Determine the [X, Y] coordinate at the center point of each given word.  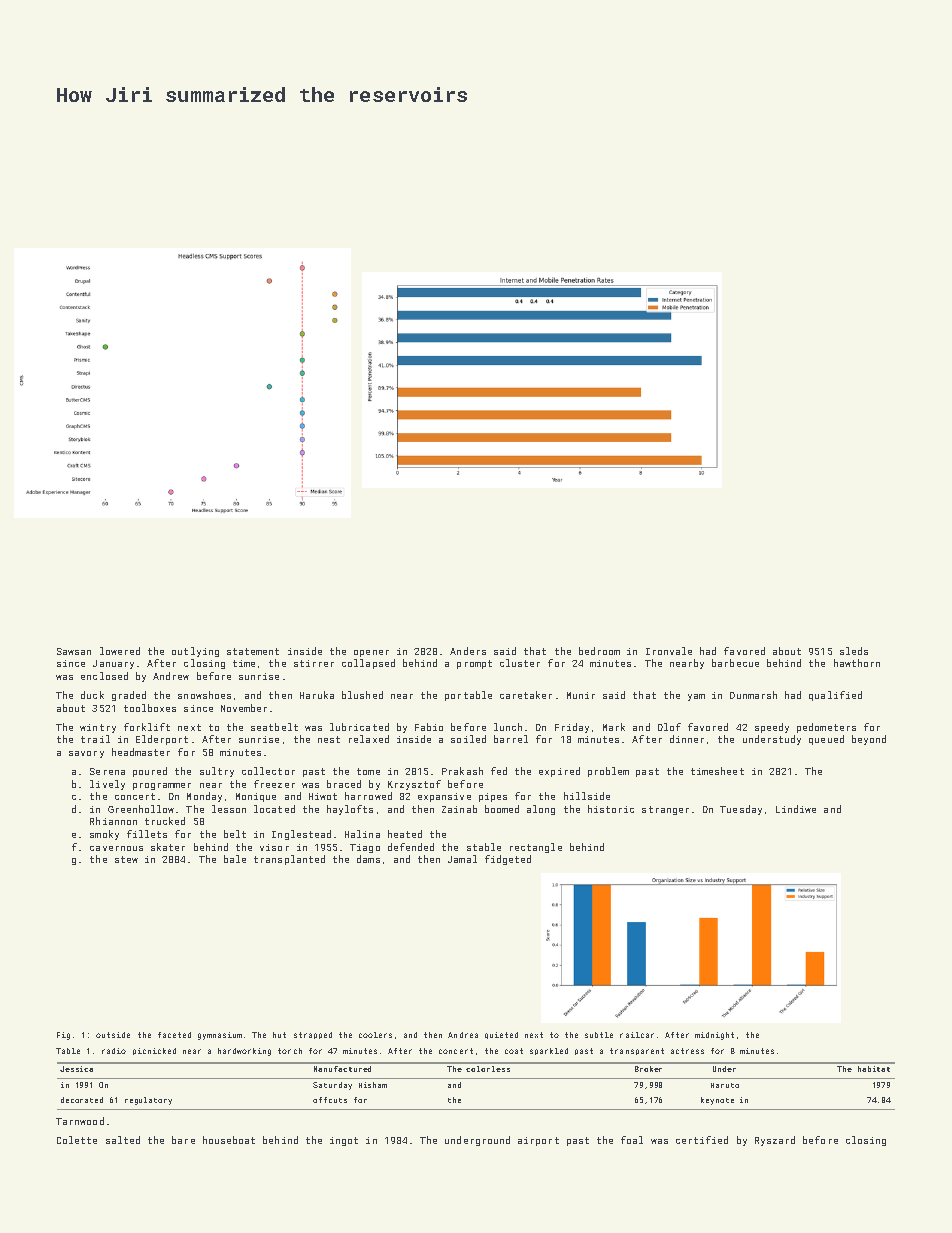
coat [514, 1051]
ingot [344, 1141]
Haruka [317, 695]
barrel [511, 739]
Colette [77, 1140]
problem [608, 772]
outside [113, 1035]
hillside [587, 796]
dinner [687, 739]
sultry [217, 772]
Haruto [725, 1085]
